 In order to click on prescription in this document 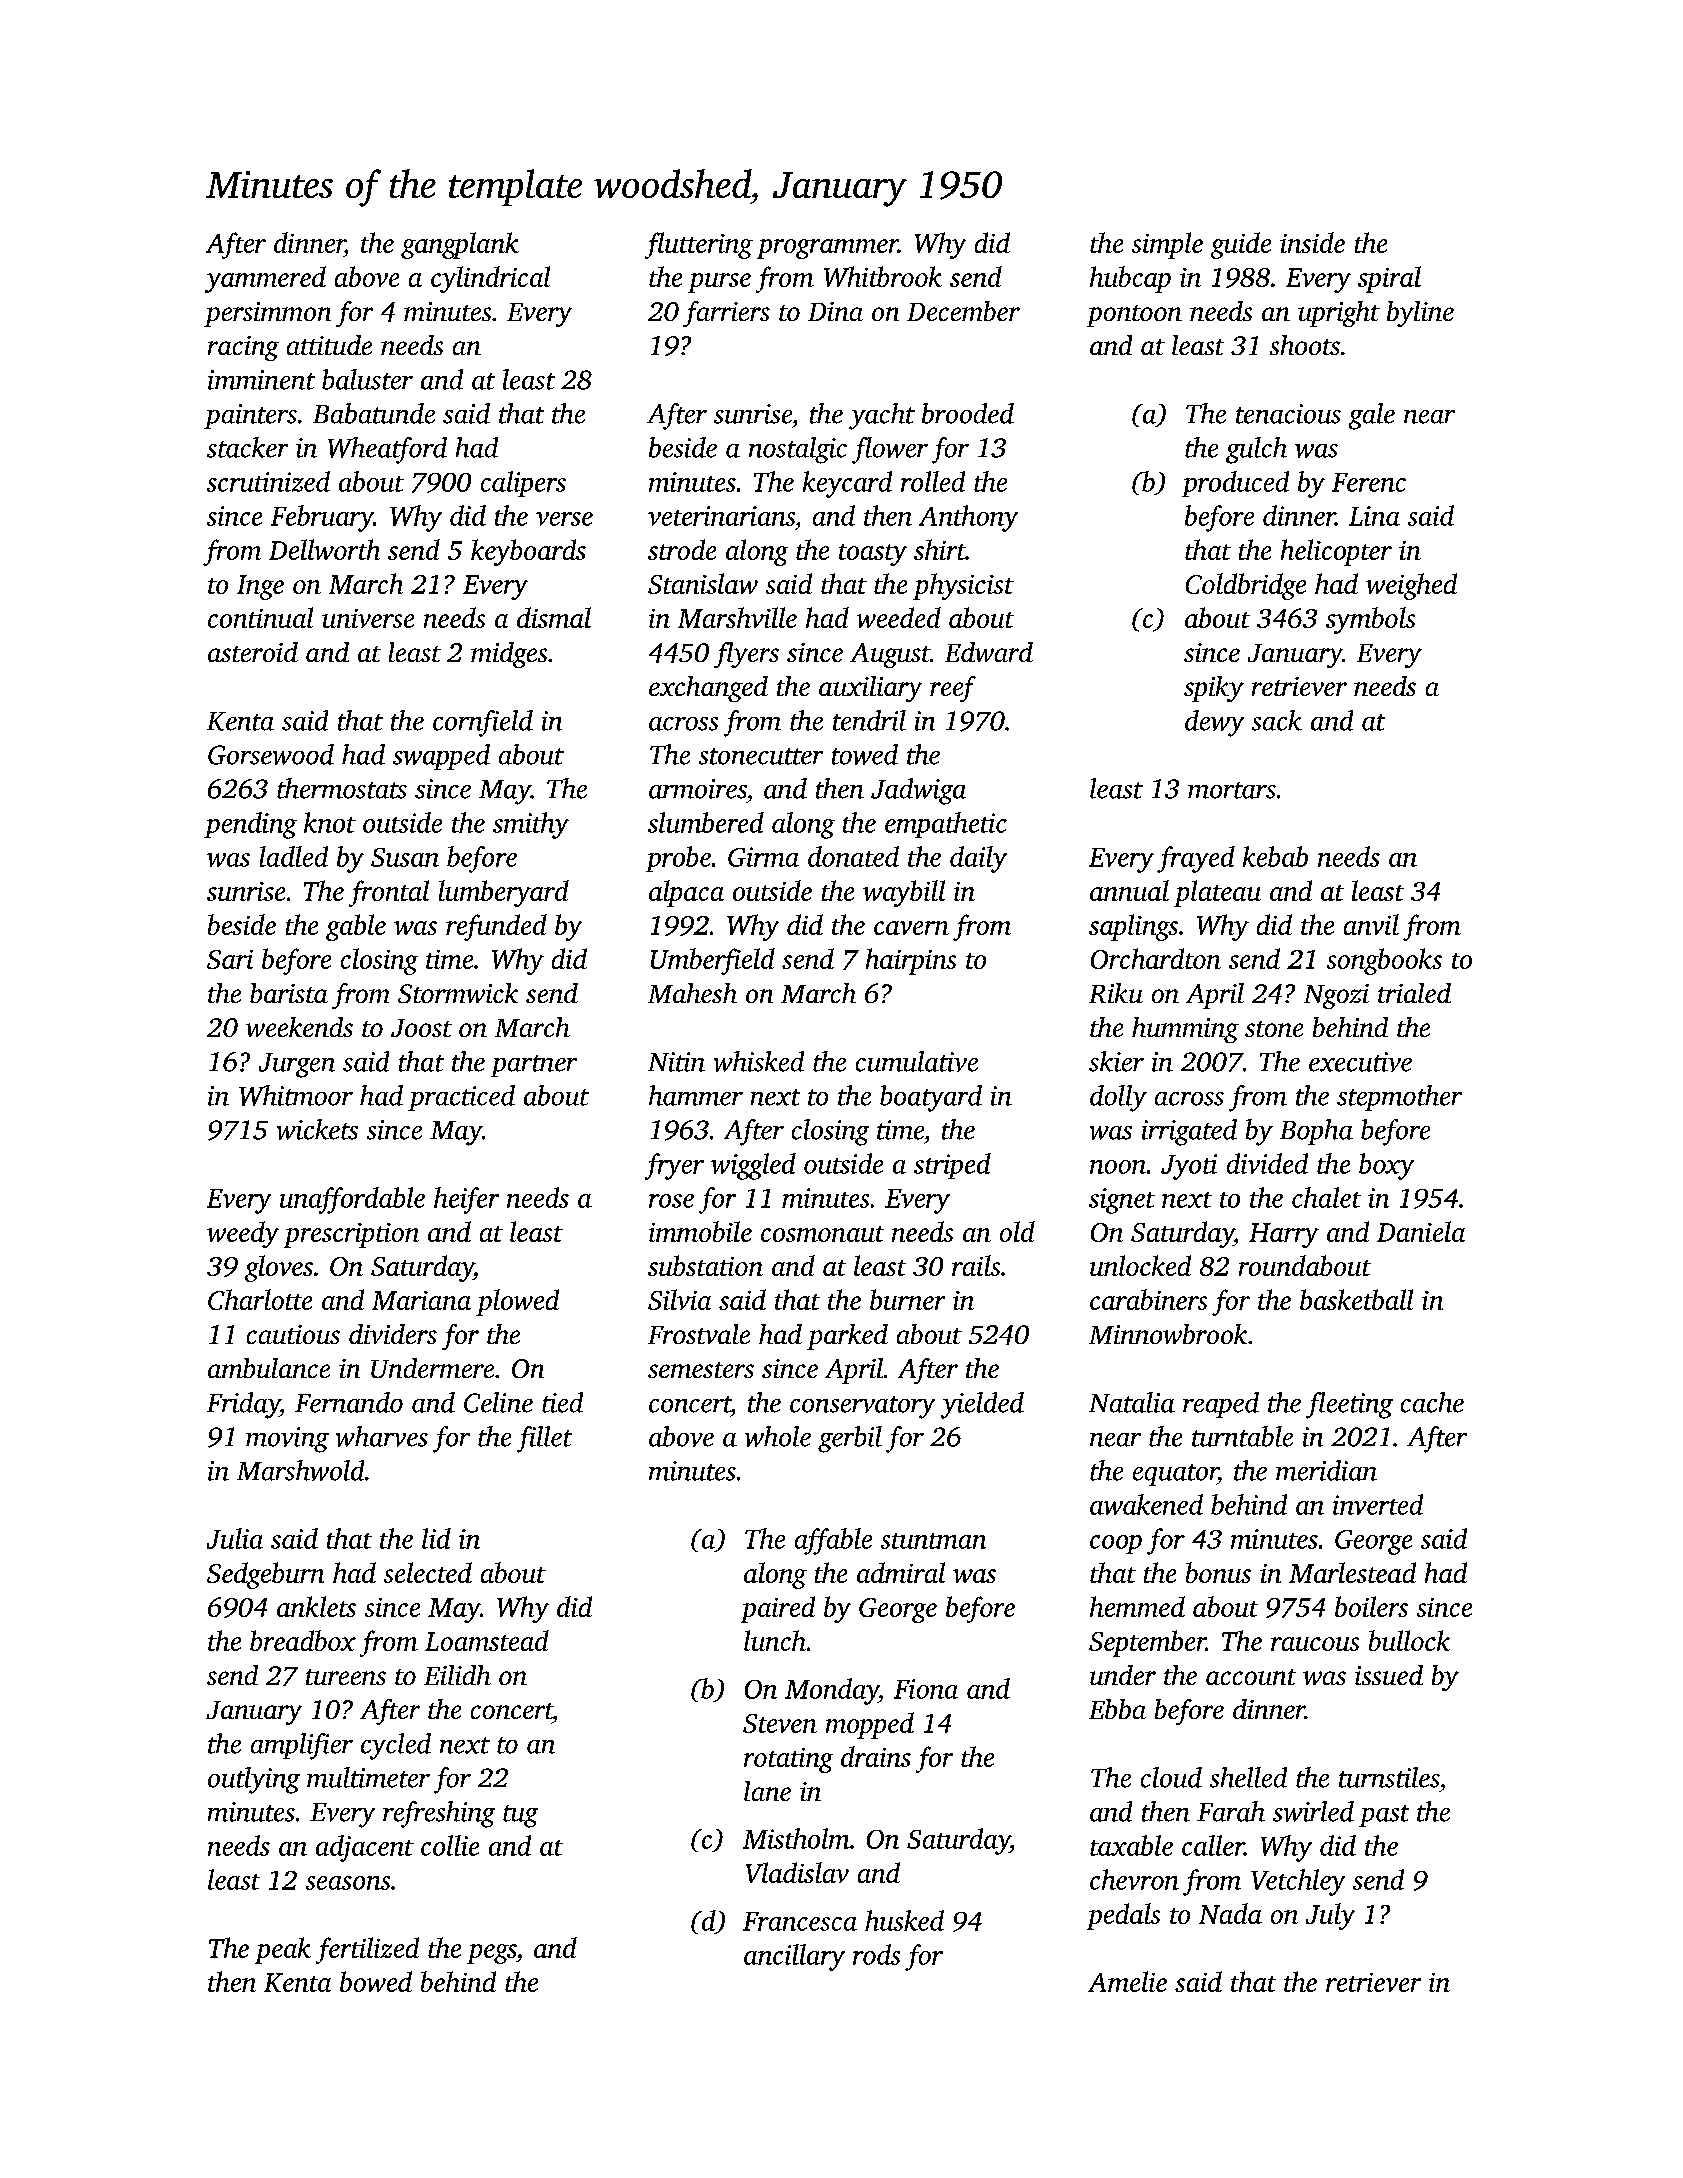, I will do `click(351, 1235)`.
